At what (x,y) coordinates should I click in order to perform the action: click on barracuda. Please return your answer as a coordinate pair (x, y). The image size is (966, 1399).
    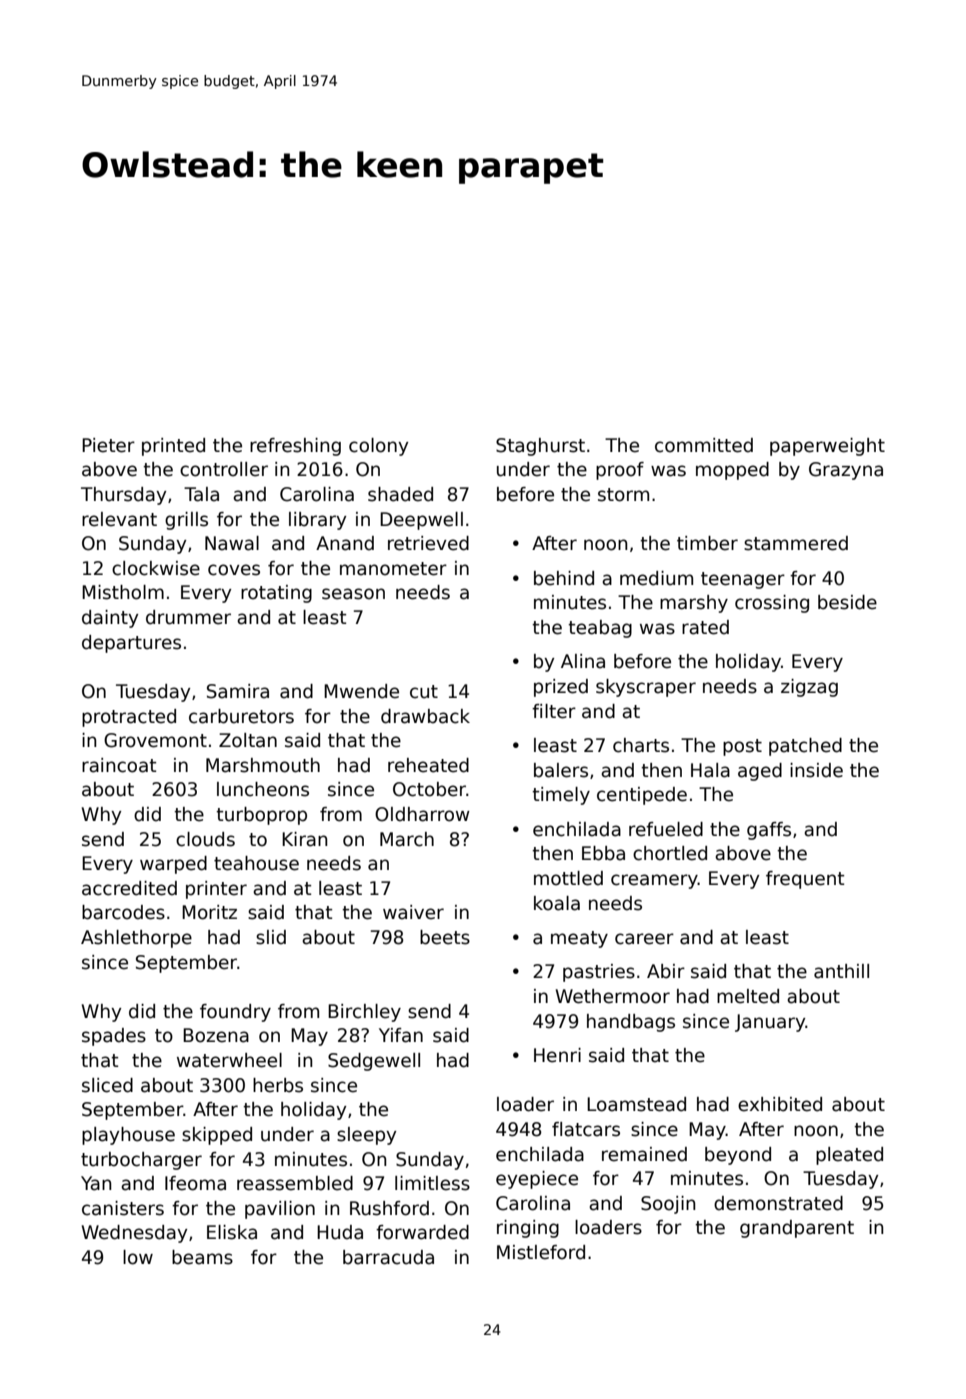
    Looking at the image, I should click on (388, 1257).
